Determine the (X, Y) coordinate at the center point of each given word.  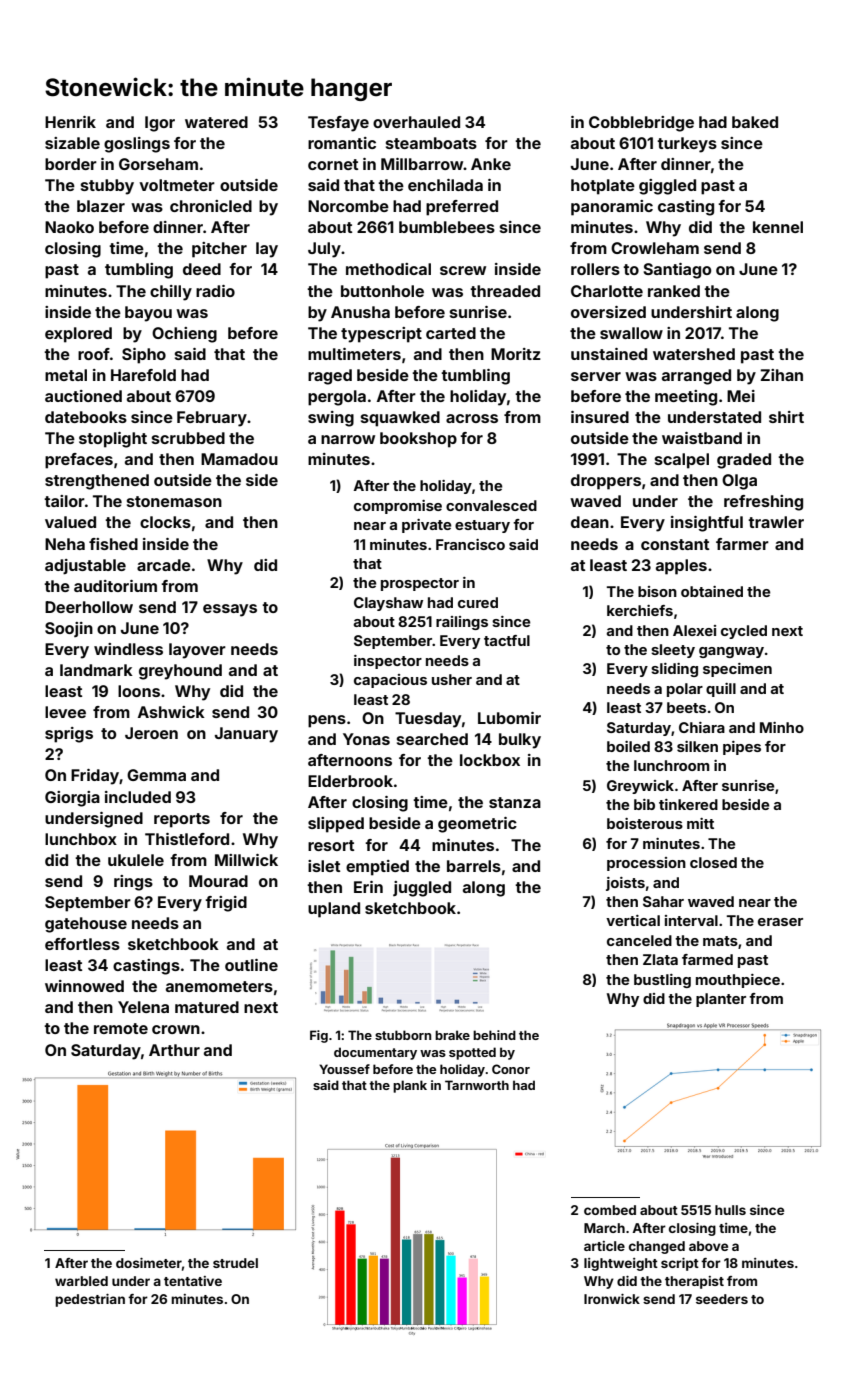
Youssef (344, 1069)
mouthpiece (738, 981)
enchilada (445, 185)
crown (176, 1029)
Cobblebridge (641, 124)
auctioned (83, 396)
